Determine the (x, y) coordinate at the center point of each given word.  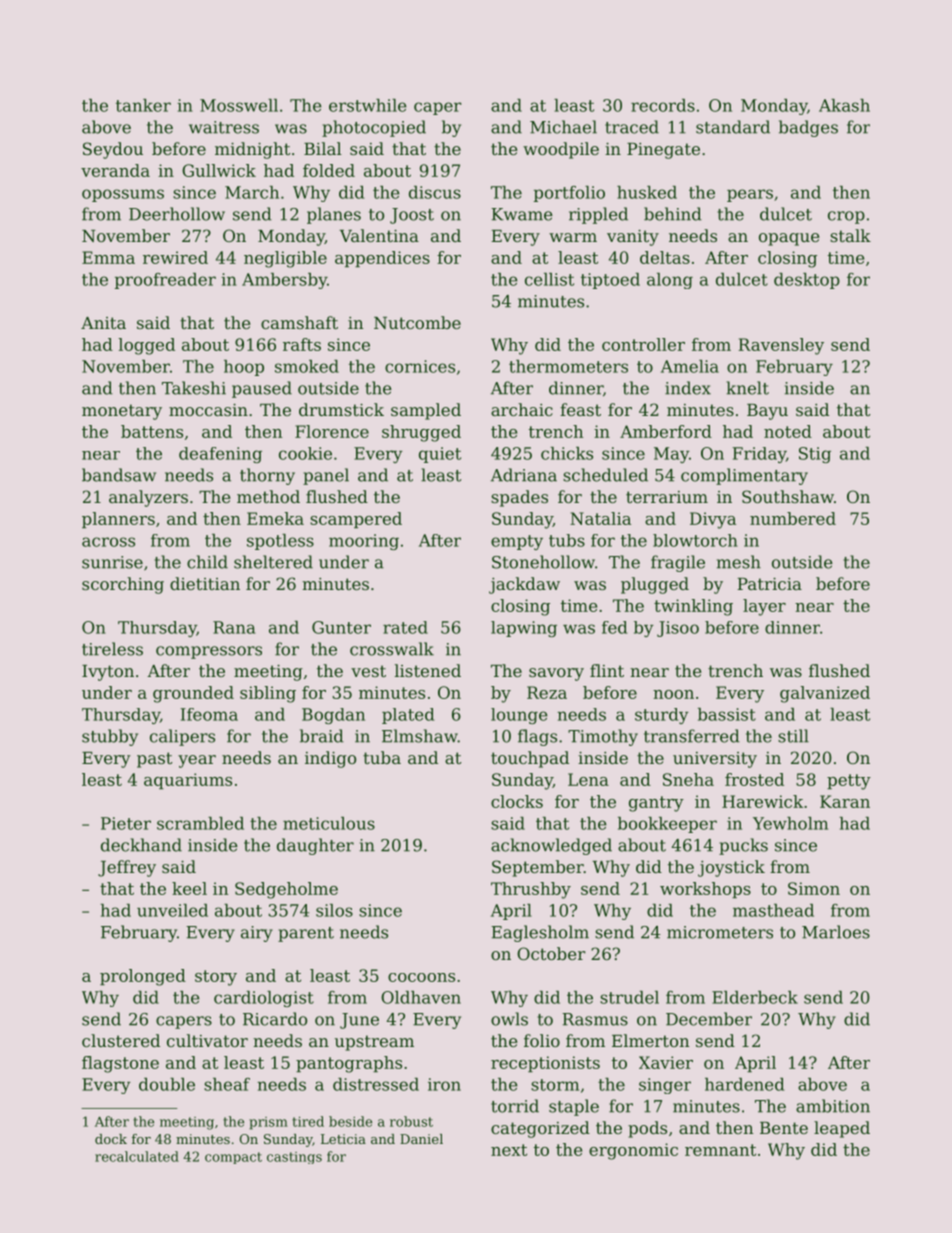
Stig (815, 455)
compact (233, 1158)
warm (573, 237)
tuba (382, 757)
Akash (844, 105)
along (670, 281)
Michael (563, 127)
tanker (143, 105)
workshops (705, 890)
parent (306, 934)
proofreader (165, 281)
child (207, 562)
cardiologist (264, 999)
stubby (110, 737)
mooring (364, 542)
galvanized (825, 694)
